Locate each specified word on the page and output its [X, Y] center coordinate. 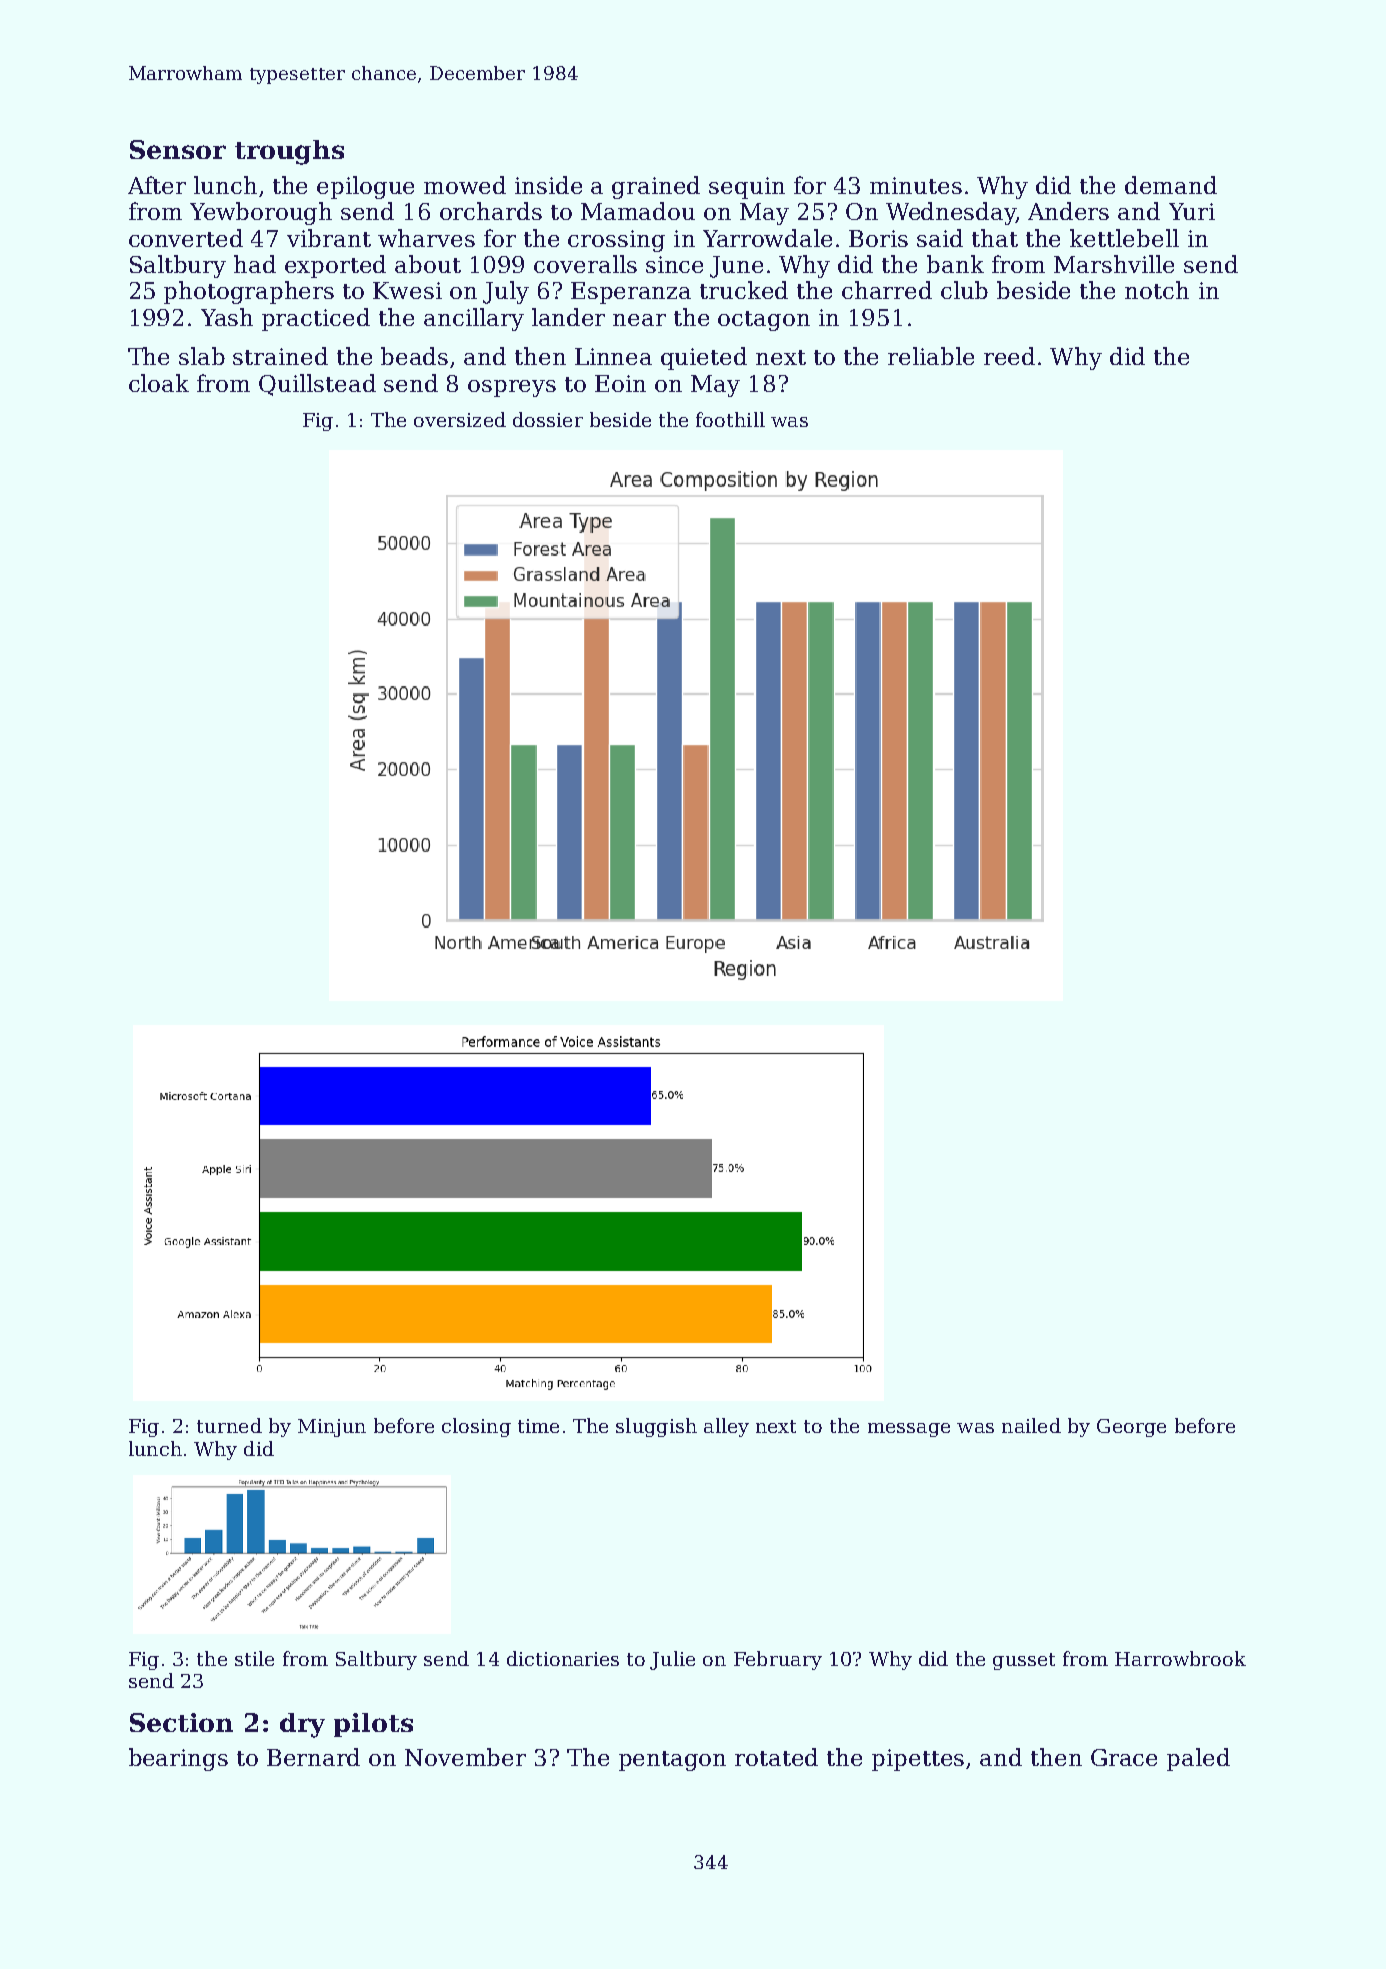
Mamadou [638, 211]
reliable [931, 356]
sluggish [656, 1427]
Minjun [332, 1428]
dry [302, 1725]
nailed [1031, 1425]
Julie [672, 1660]
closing [476, 1427]
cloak [159, 383]
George [1131, 1428]
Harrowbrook [1180, 1658]
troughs [289, 152]
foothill [730, 419]
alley [726, 1427]
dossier [548, 419]
